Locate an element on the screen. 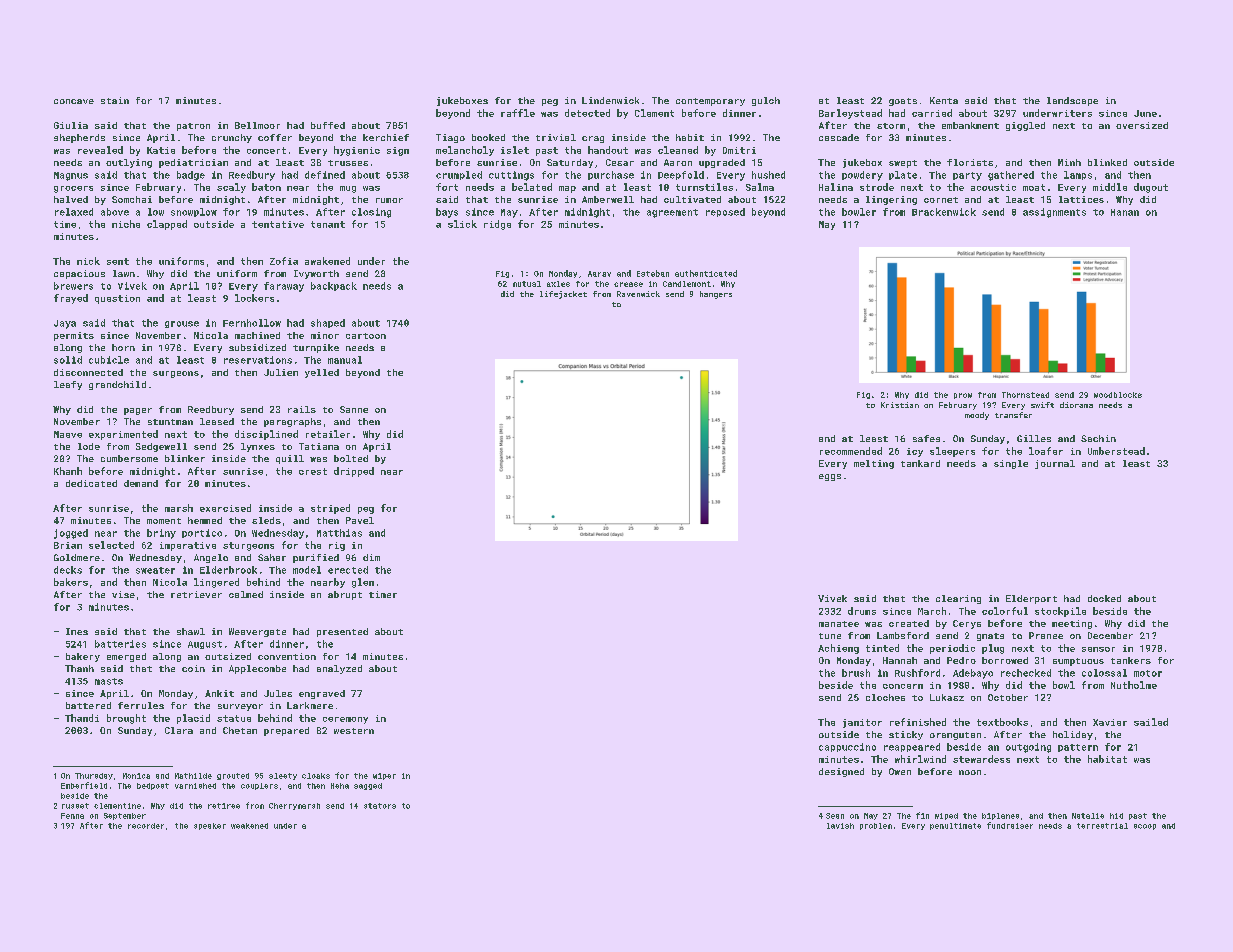 The image size is (1233, 952). stain is located at coordinates (115, 100).
